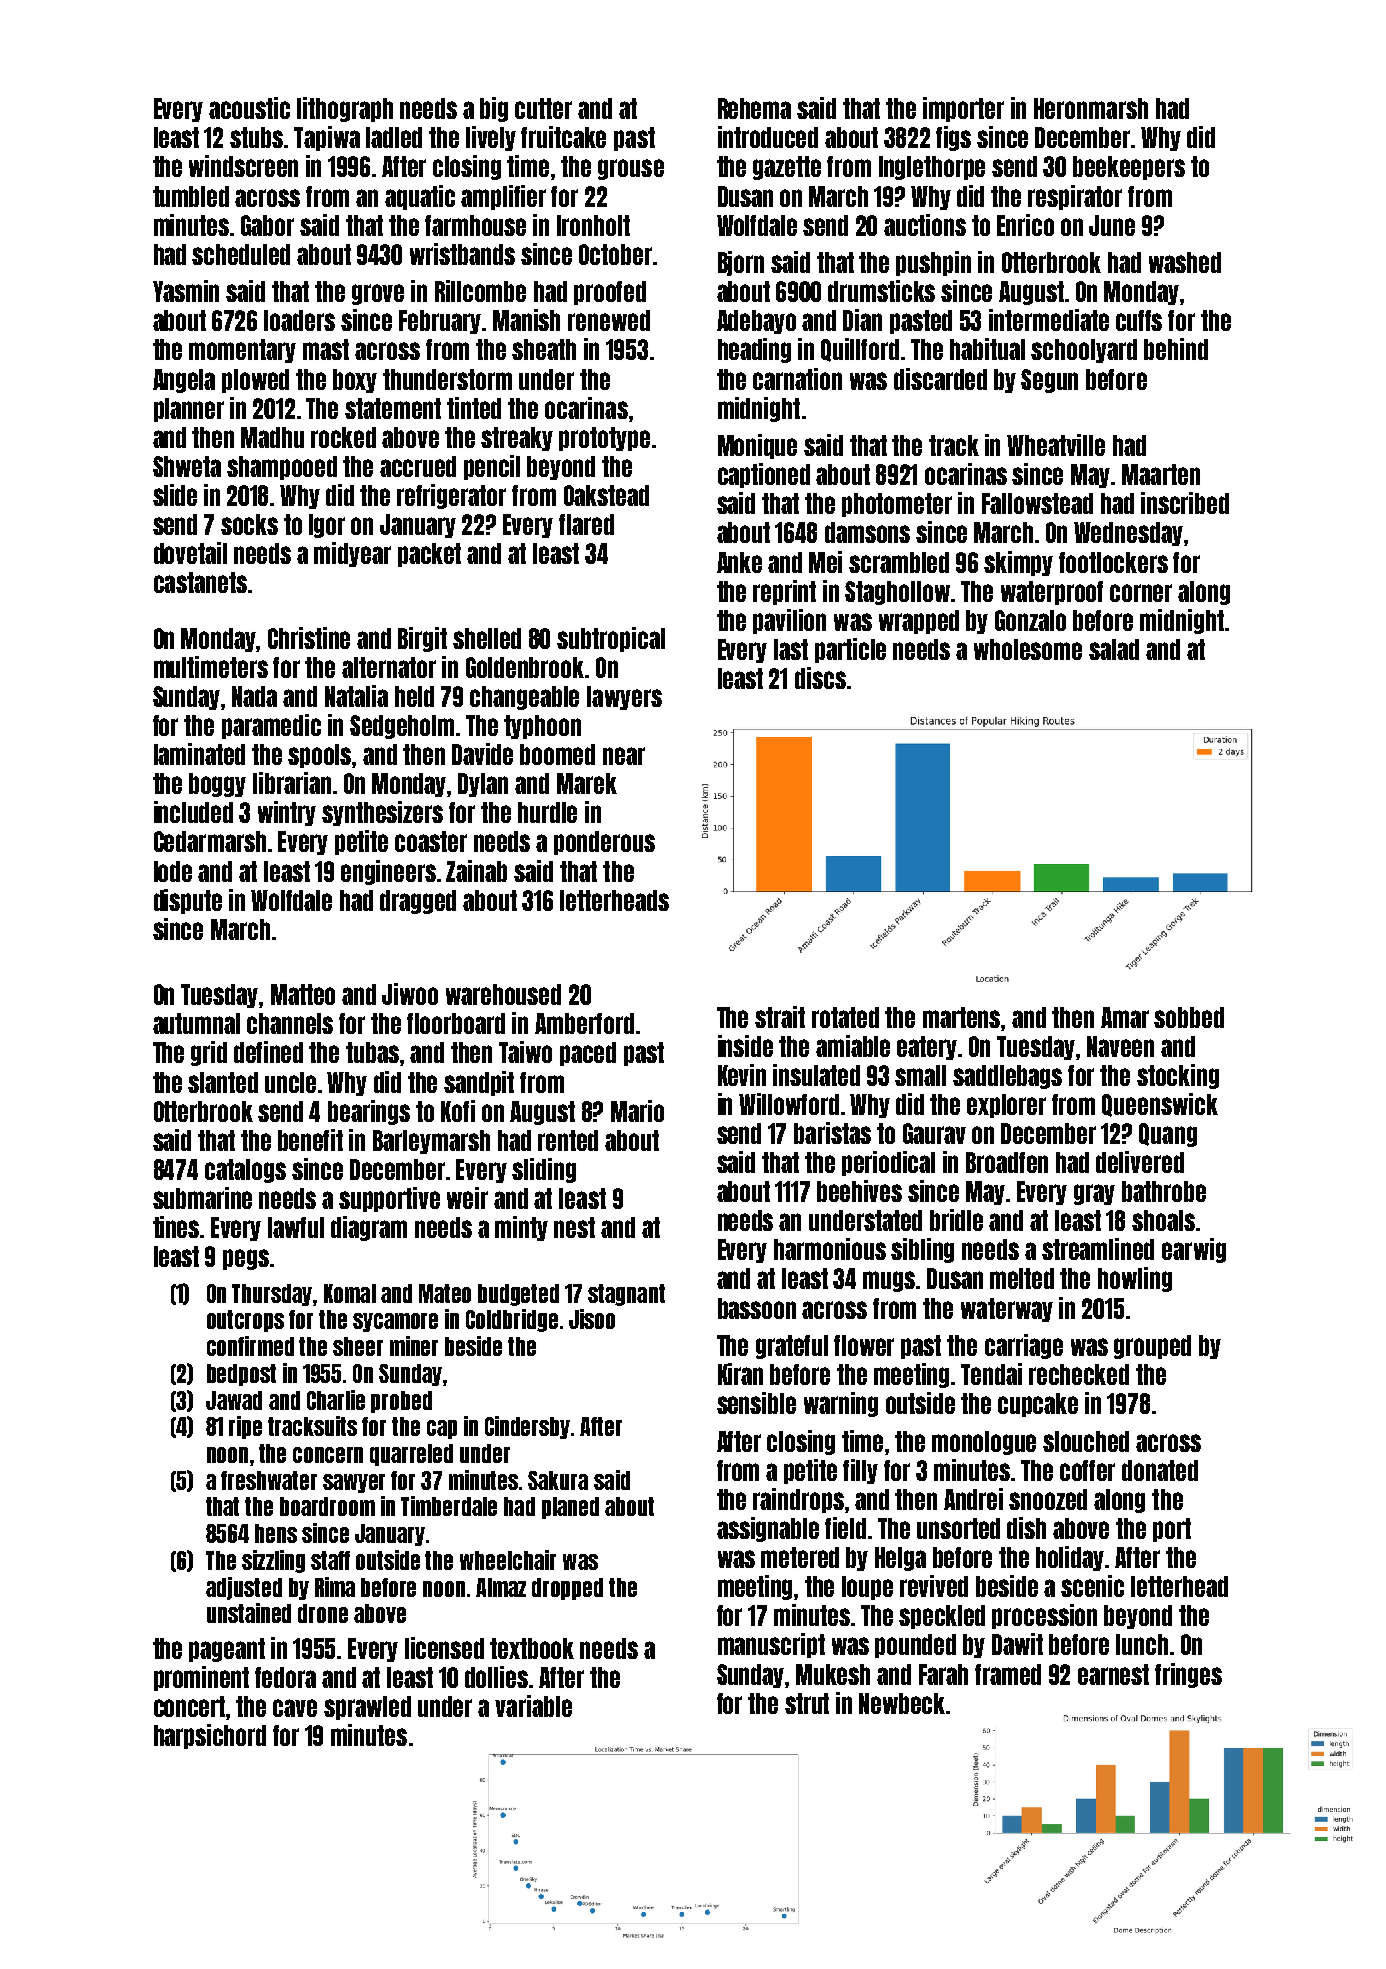 The image size is (1386, 1969). Describe the element at coordinates (1178, 1076) in the screenshot. I see `stocking` at that location.
